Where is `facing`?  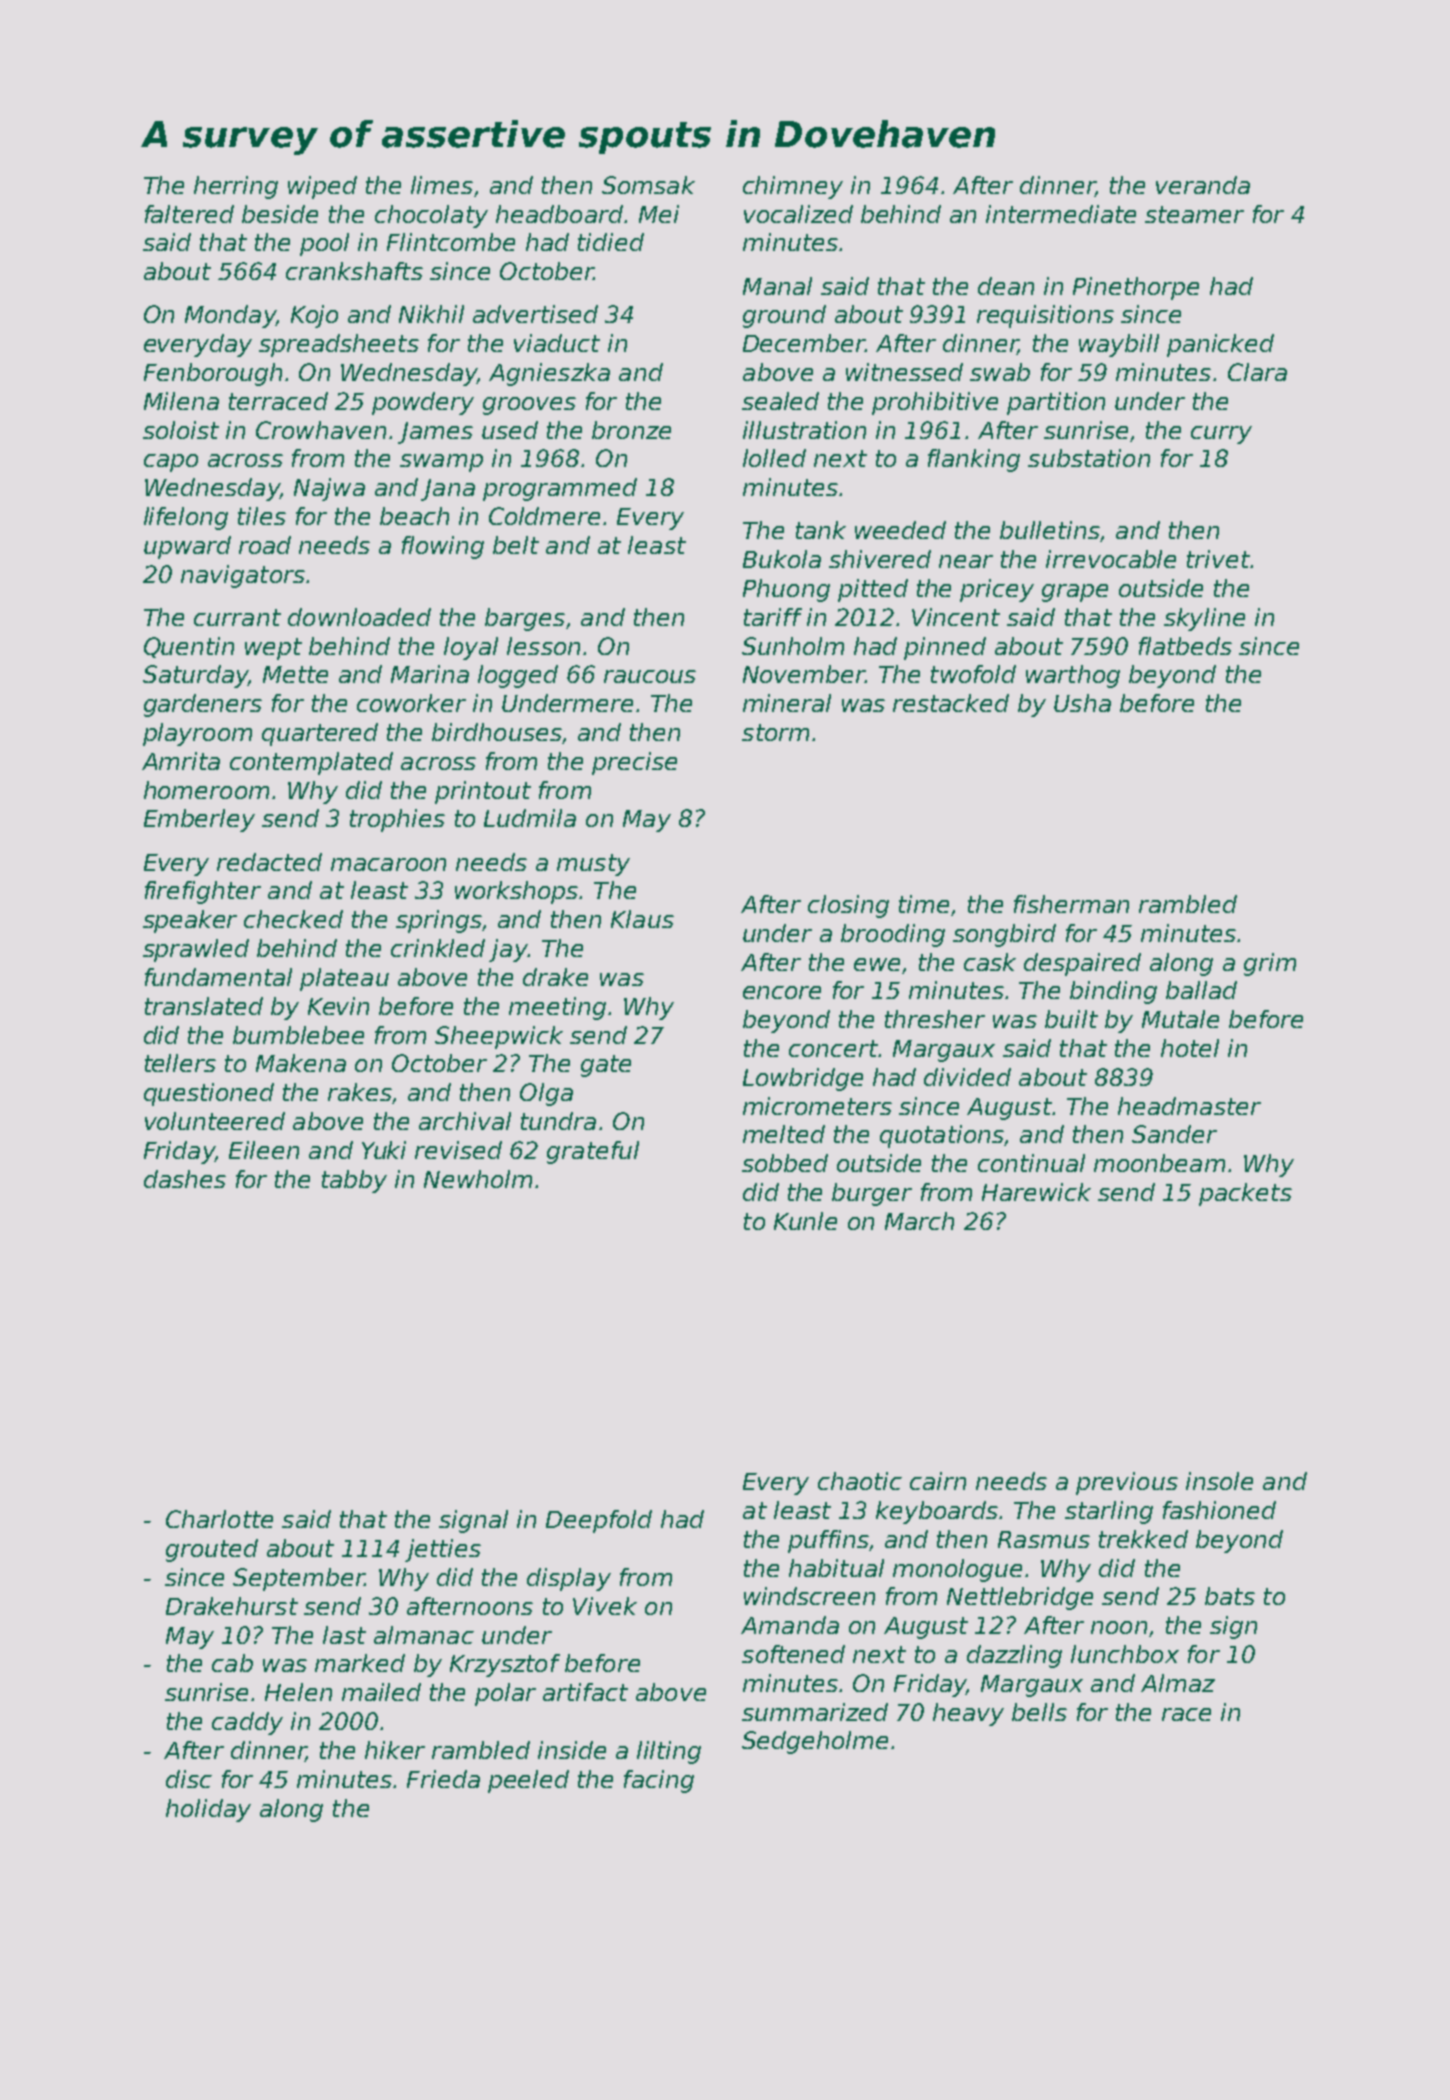
facing is located at coordinates (659, 1781).
